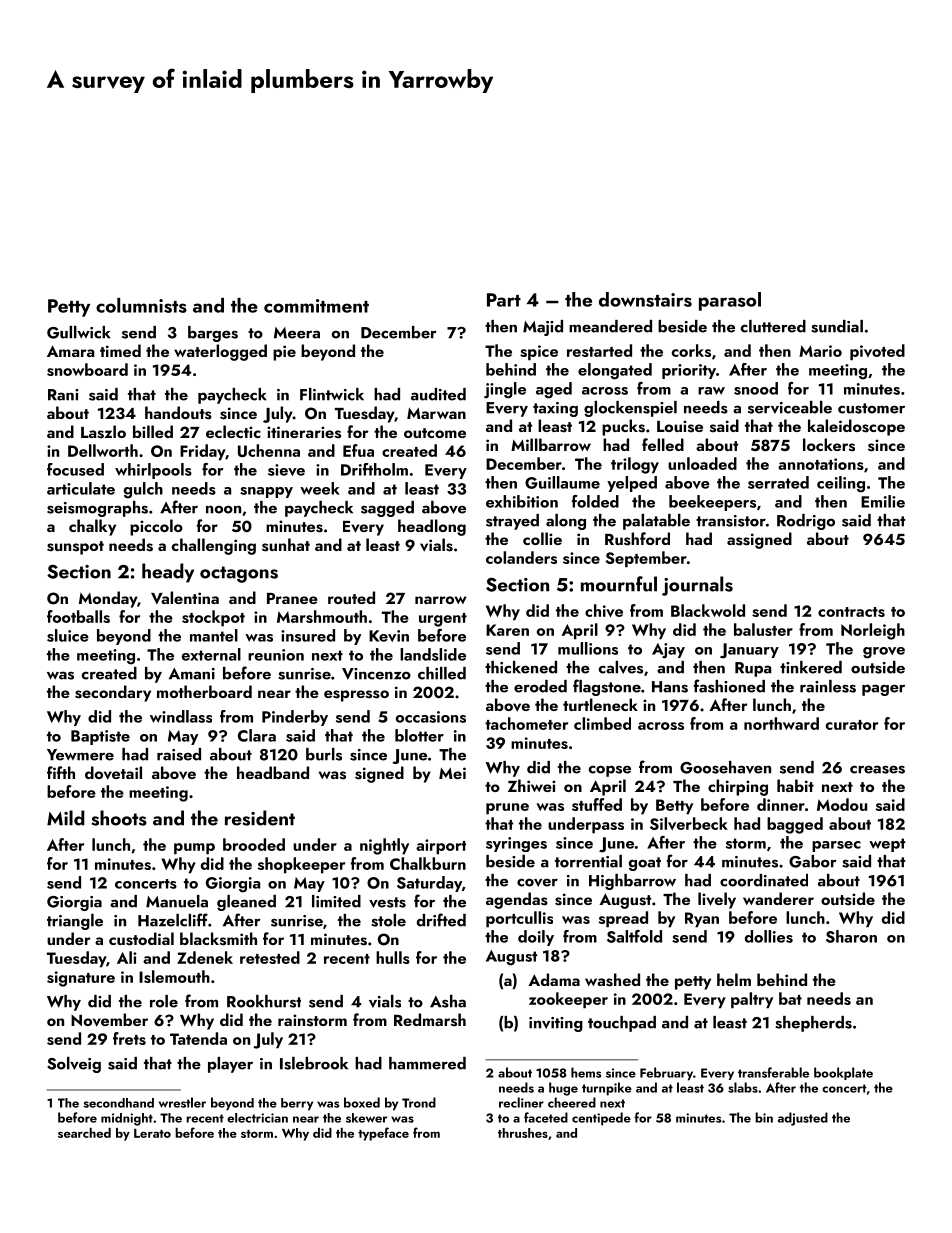 The width and height of the page is (952, 1233). I want to click on chilled, so click(442, 673).
